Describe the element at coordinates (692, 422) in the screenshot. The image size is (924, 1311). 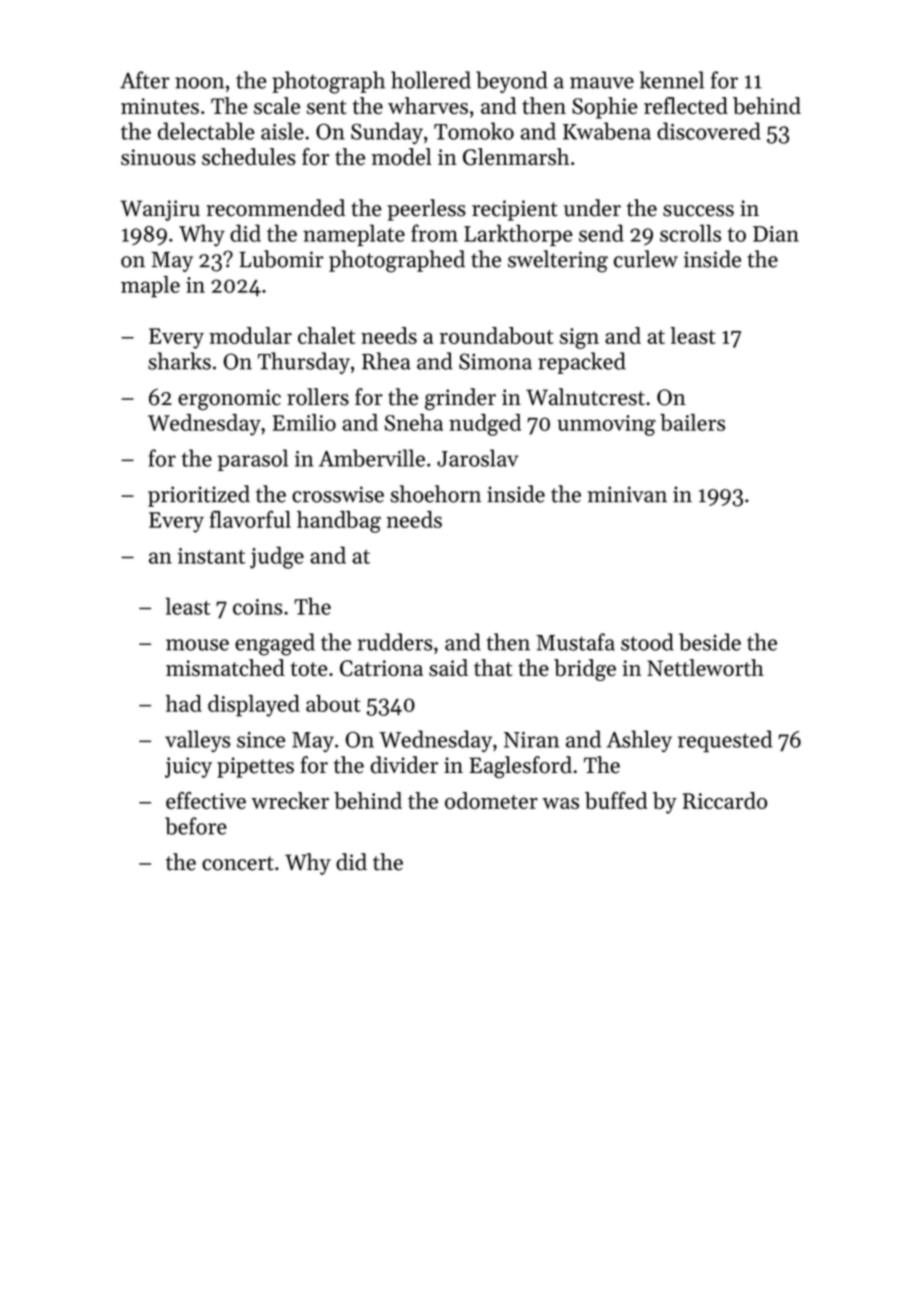
I see `bailers` at that location.
